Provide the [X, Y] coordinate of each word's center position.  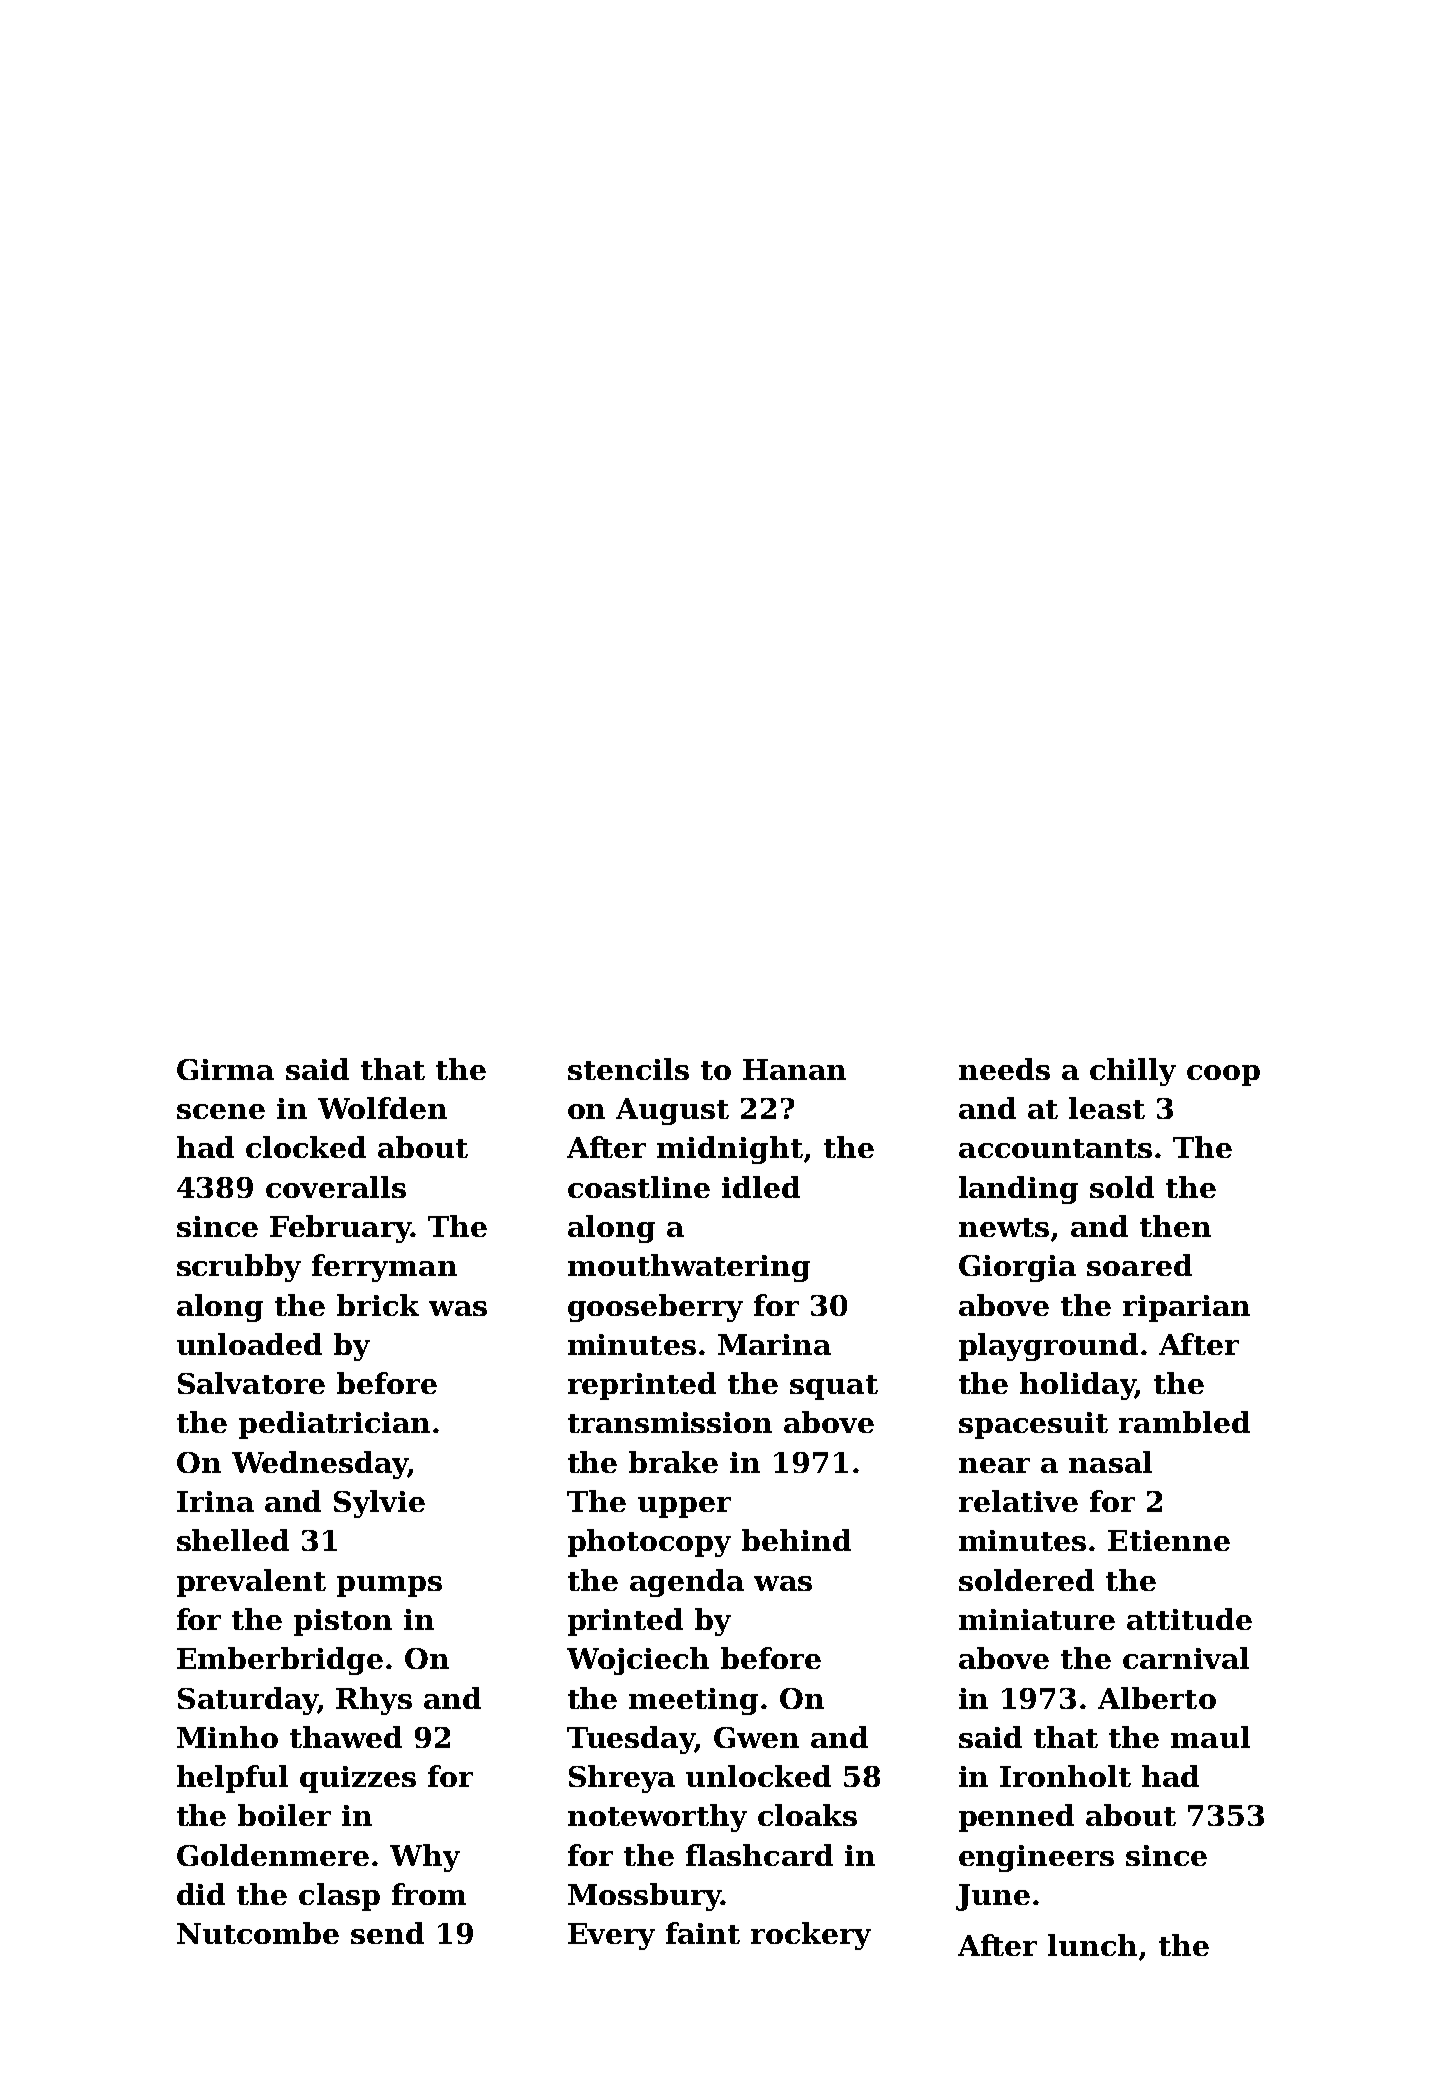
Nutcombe [258, 1933]
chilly [1133, 1072]
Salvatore [251, 1383]
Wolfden [382, 1108]
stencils [628, 1069]
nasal [1110, 1462]
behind [796, 1540]
